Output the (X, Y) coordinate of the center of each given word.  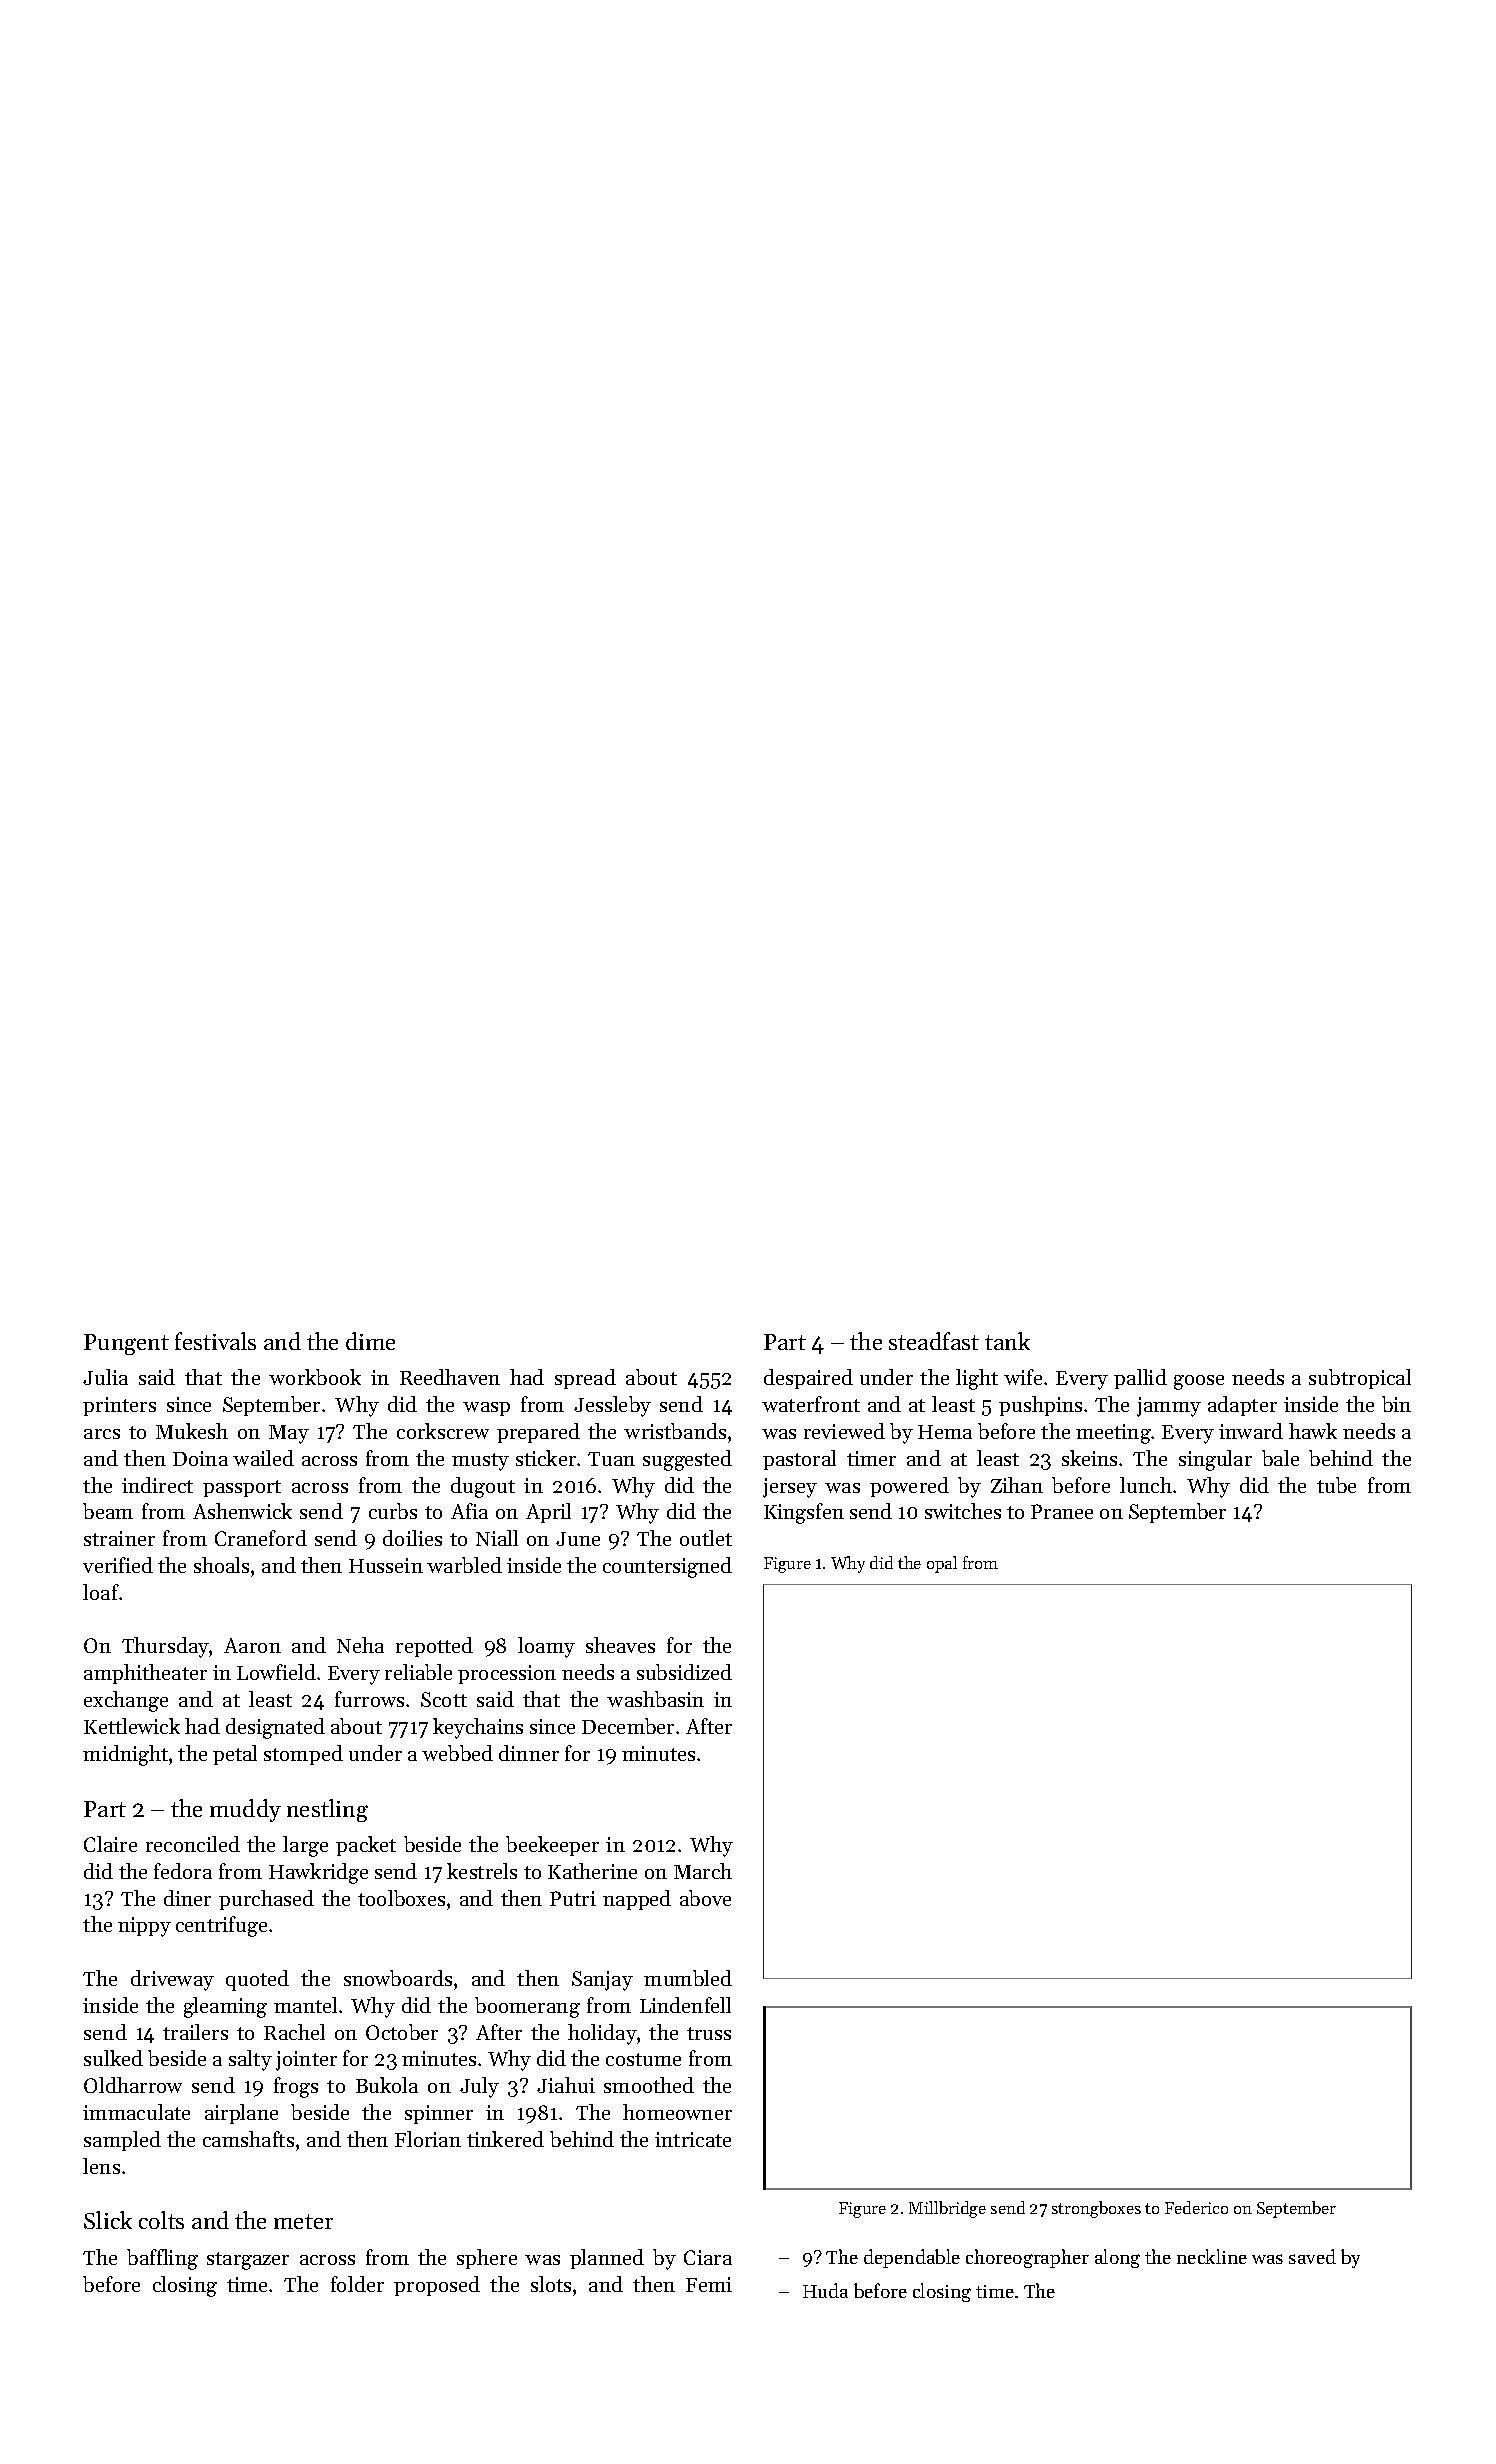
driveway (172, 1980)
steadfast (934, 1341)
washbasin (655, 1699)
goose (1199, 1382)
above (705, 1898)
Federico (1196, 2207)
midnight (125, 1755)
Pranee (1062, 1511)
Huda (825, 2290)
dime (370, 1341)
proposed (437, 2286)
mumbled (688, 1978)
